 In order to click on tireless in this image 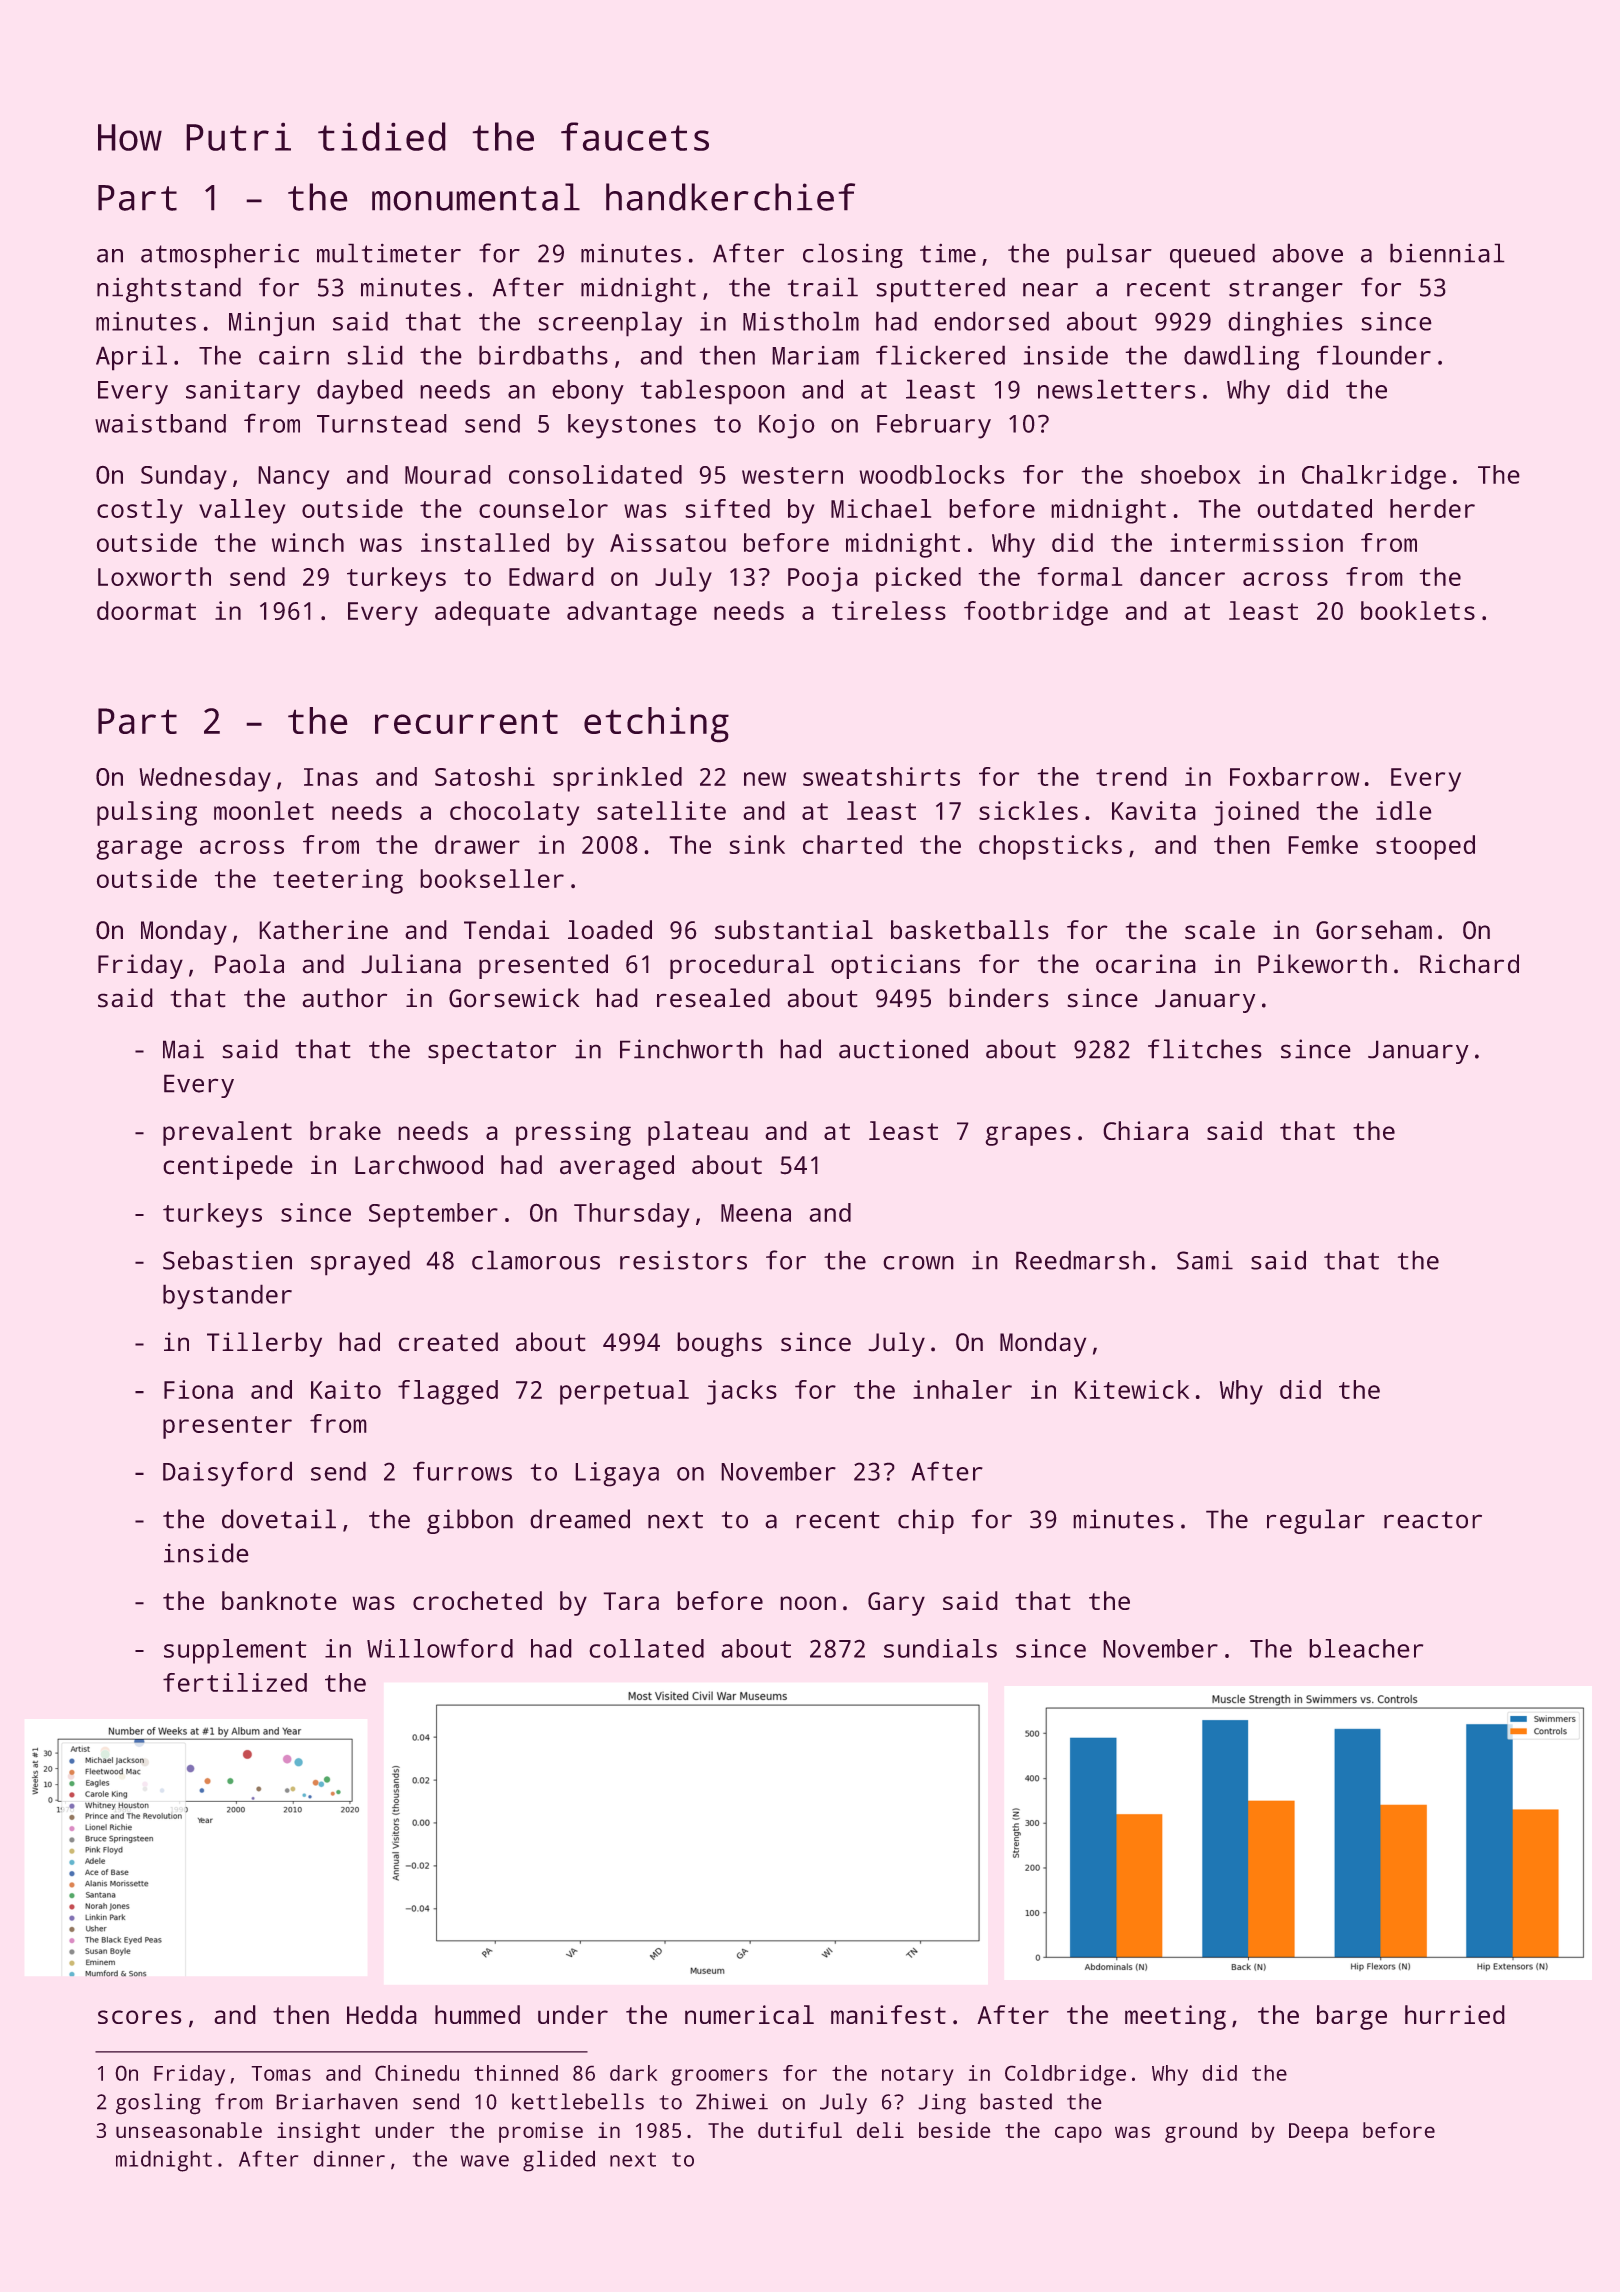, I will do `click(889, 610)`.
